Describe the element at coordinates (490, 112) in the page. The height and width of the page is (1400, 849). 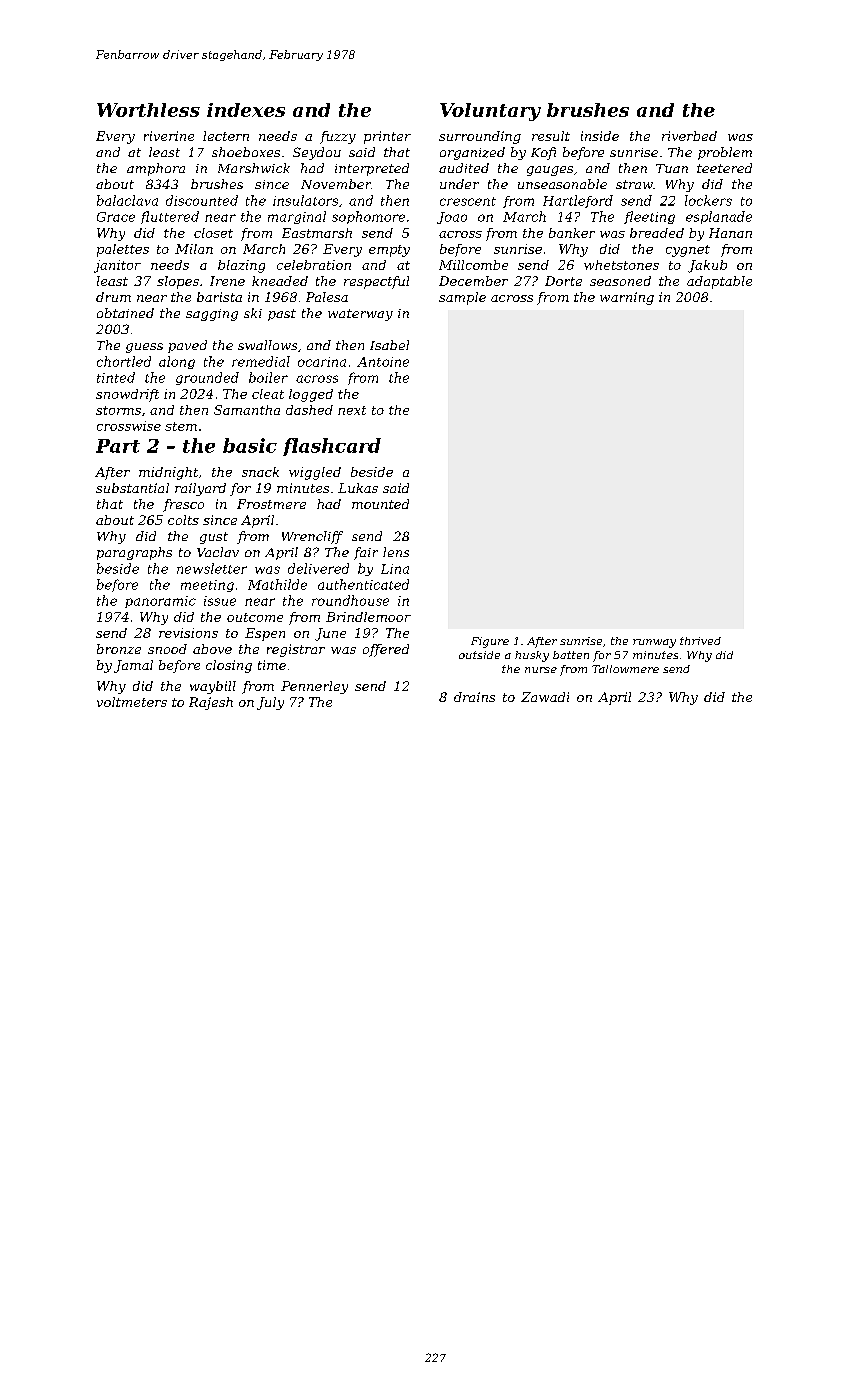
I see `Voluntary` at that location.
